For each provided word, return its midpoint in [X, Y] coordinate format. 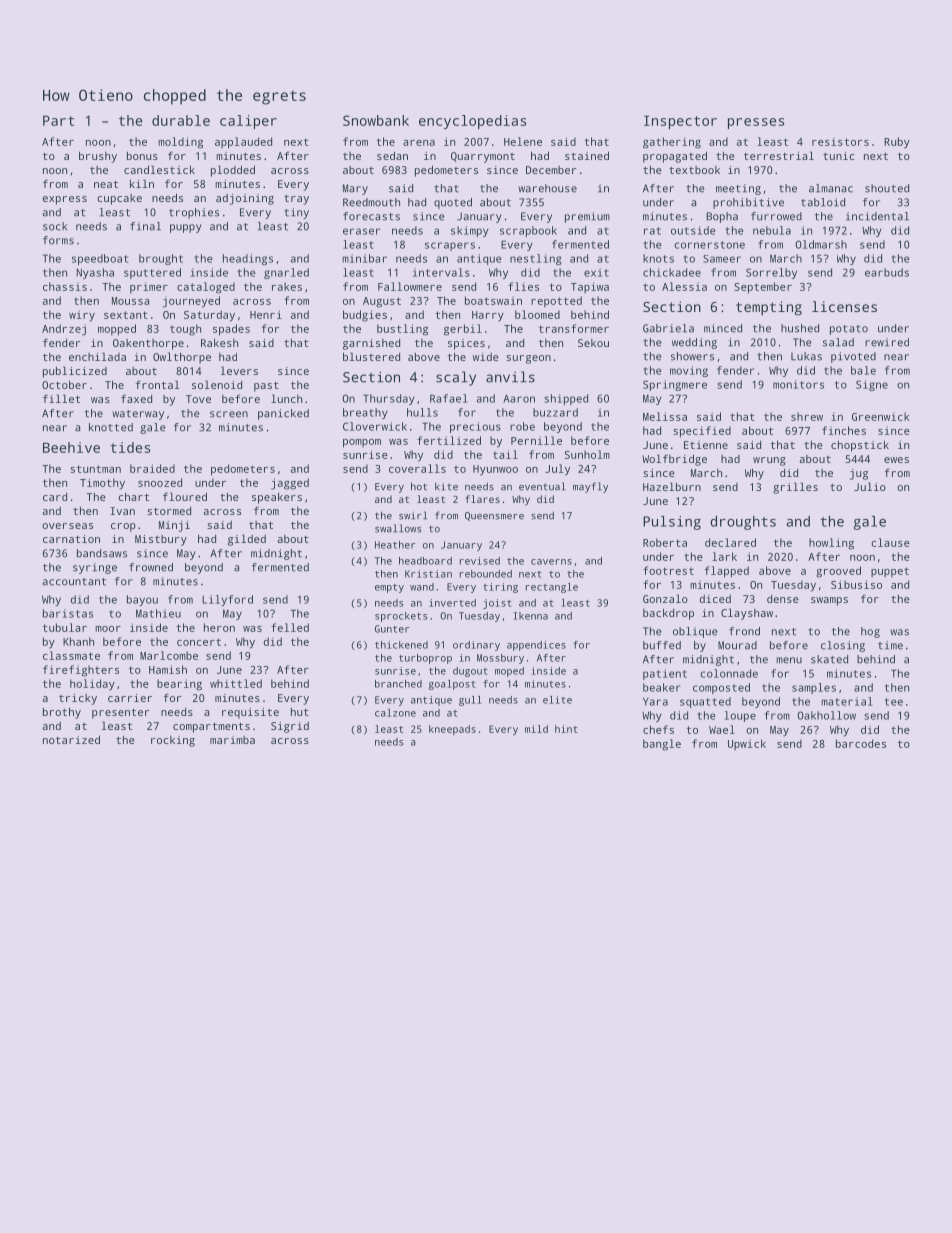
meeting [738, 189]
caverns [551, 562]
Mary [355, 189]
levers [239, 370]
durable [181, 120]
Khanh [78, 641]
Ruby [897, 143]
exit [596, 272]
